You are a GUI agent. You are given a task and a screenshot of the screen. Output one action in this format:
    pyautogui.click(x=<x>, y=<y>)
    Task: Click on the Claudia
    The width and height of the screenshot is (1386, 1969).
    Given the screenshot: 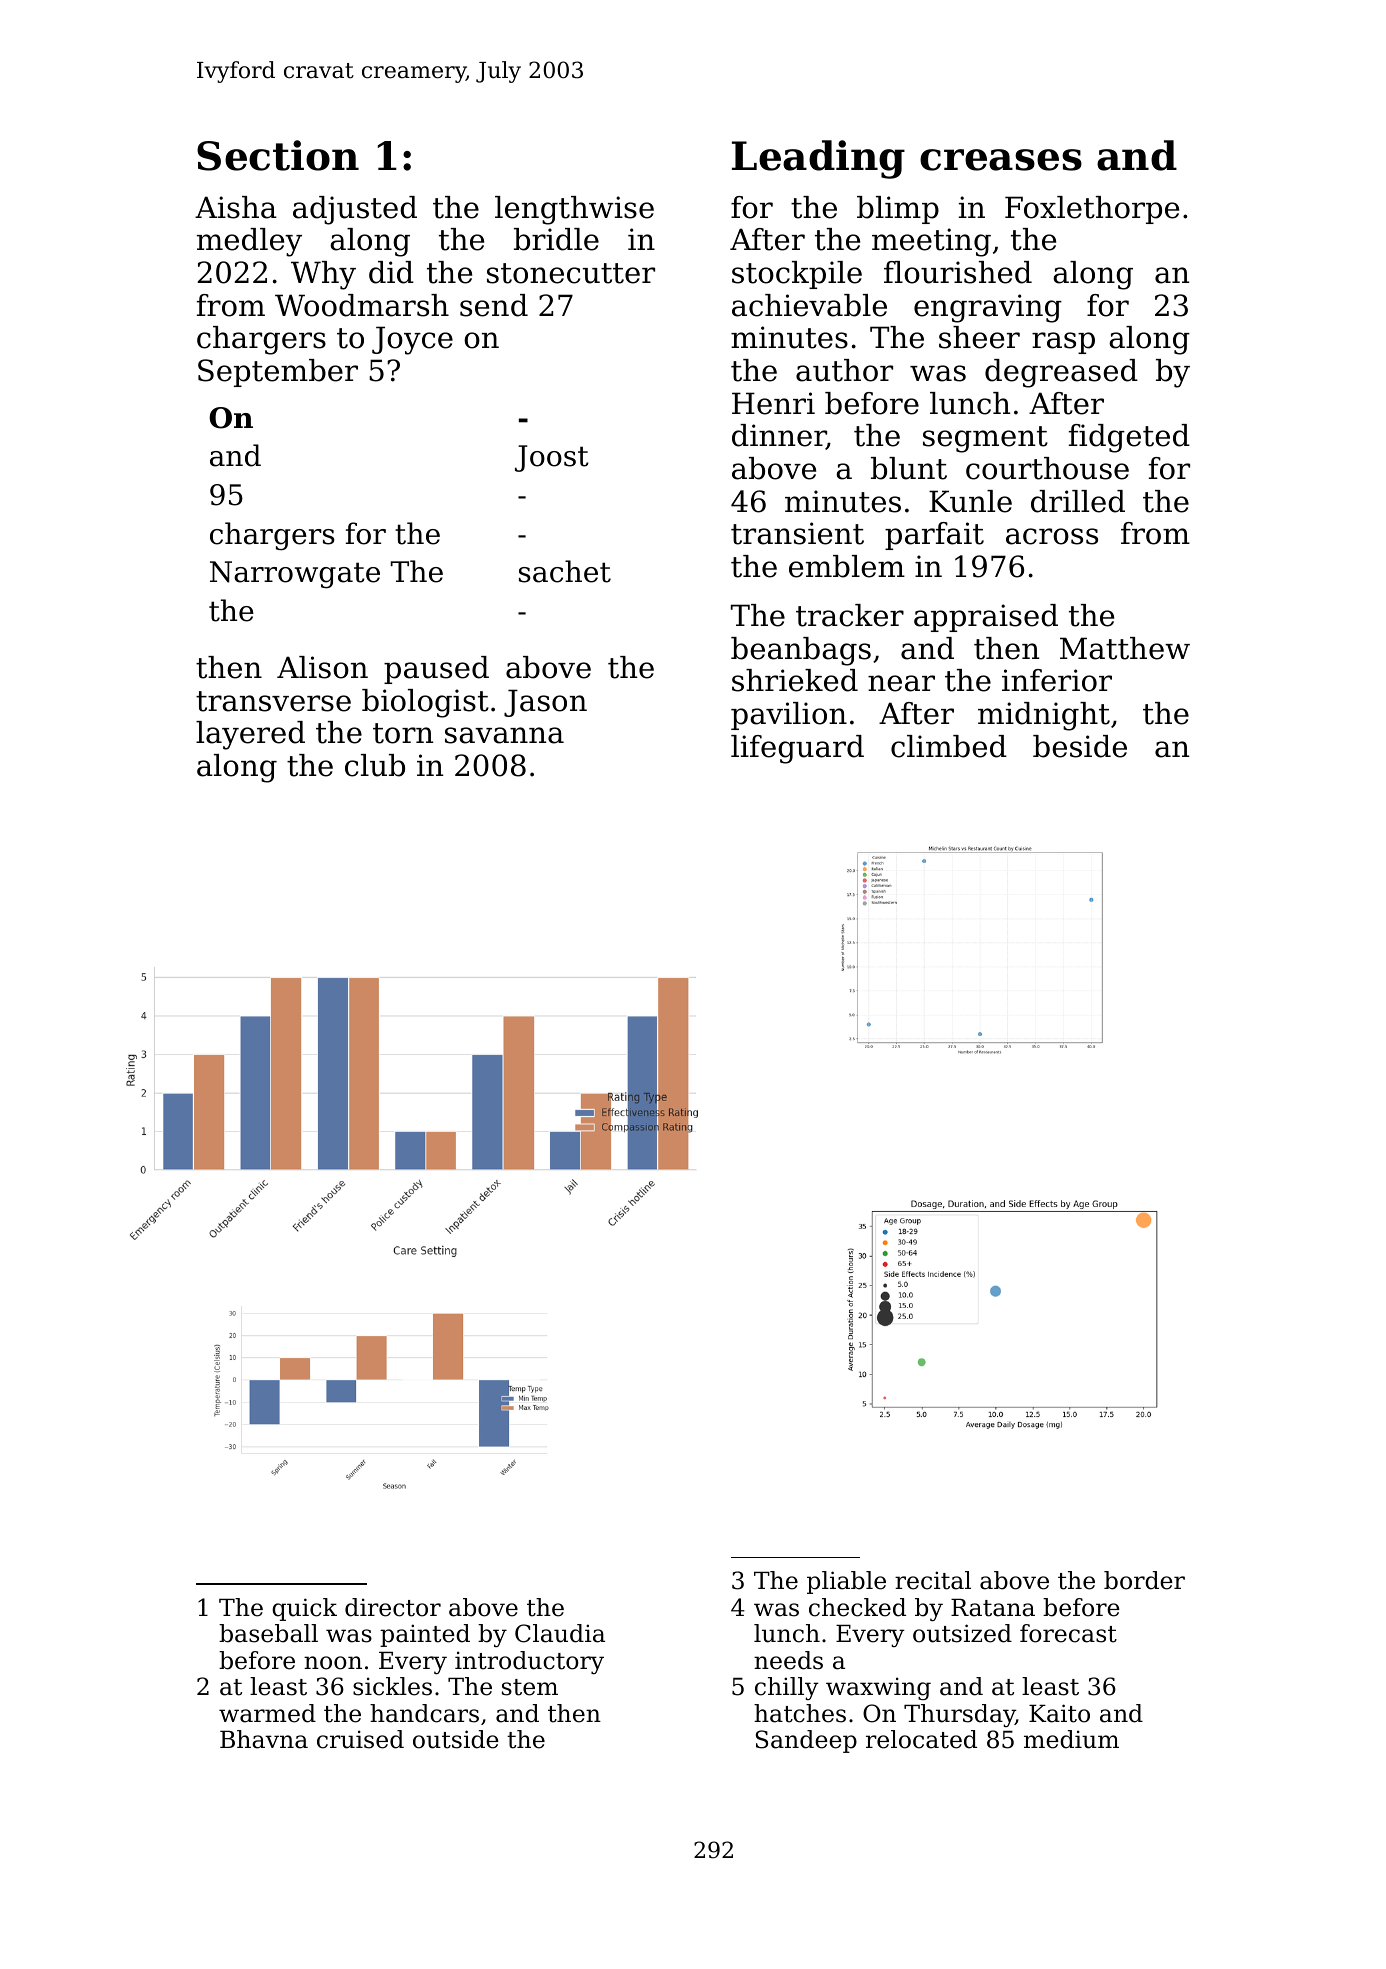 What is the action you would take?
    pyautogui.click(x=560, y=1633)
